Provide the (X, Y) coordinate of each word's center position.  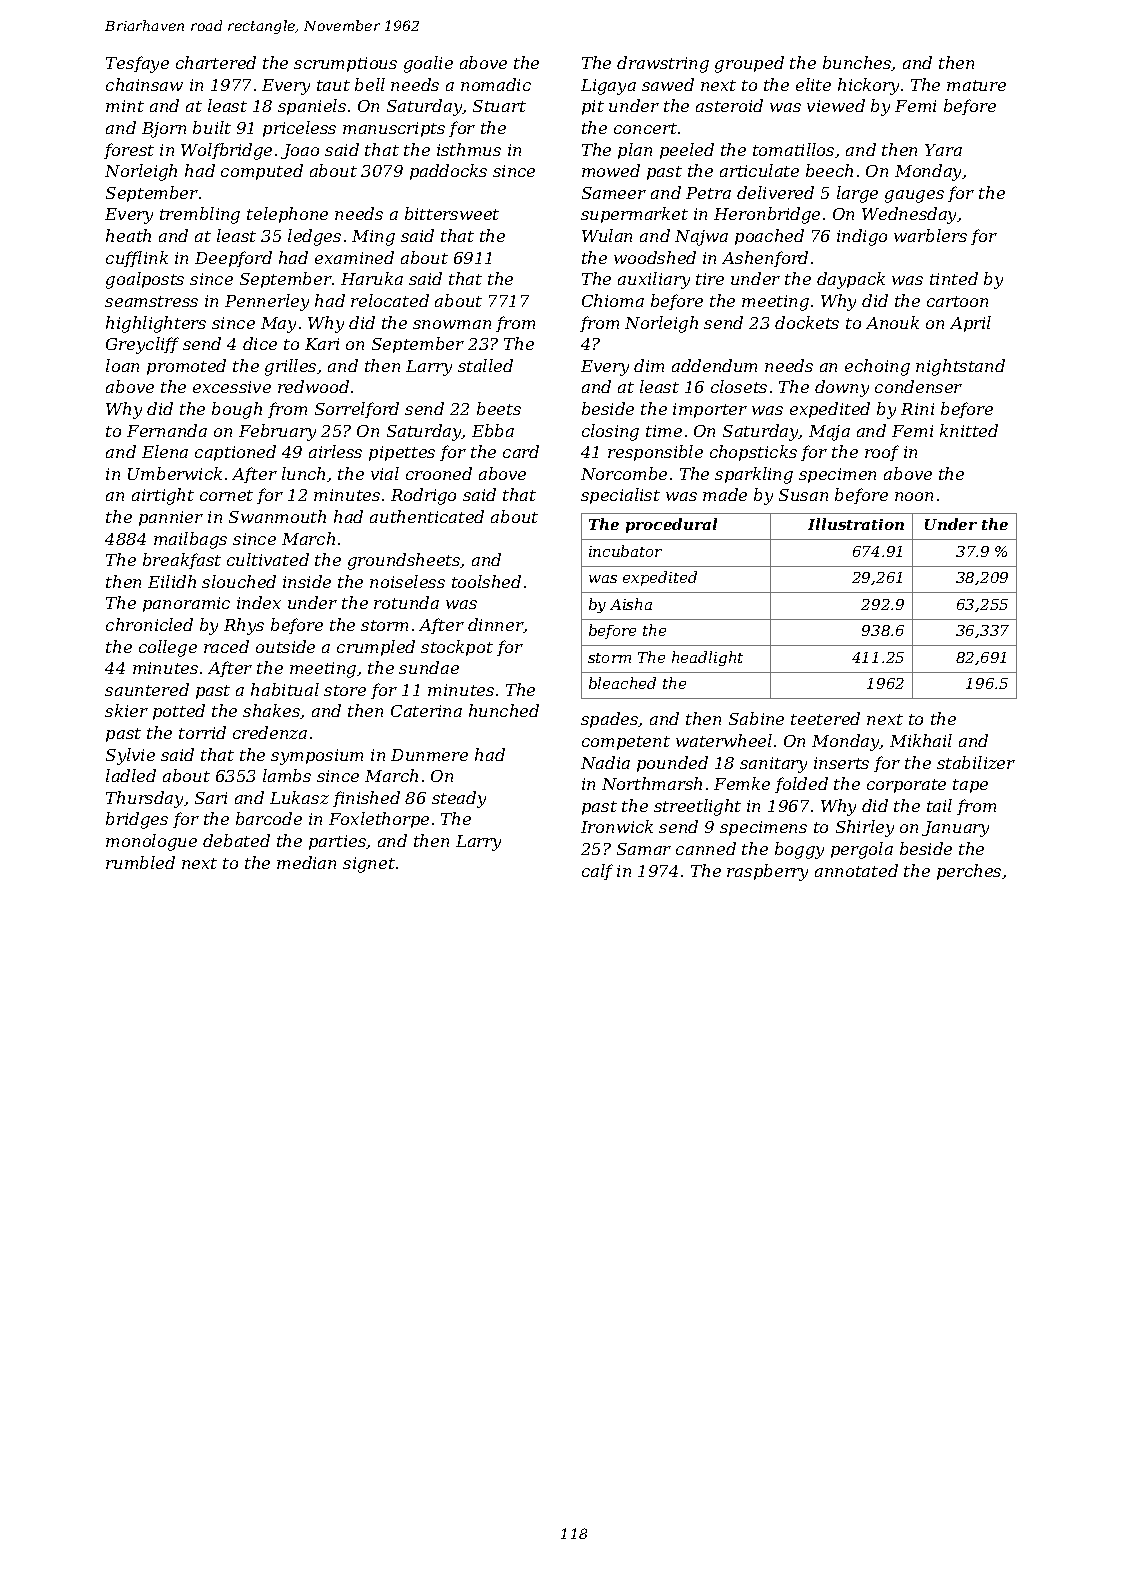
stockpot (457, 648)
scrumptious (345, 64)
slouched (239, 581)
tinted (954, 278)
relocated (390, 300)
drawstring (663, 64)
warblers (930, 235)
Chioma (613, 300)
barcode (269, 818)
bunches (857, 63)
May (278, 325)
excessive (232, 387)
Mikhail (921, 740)
